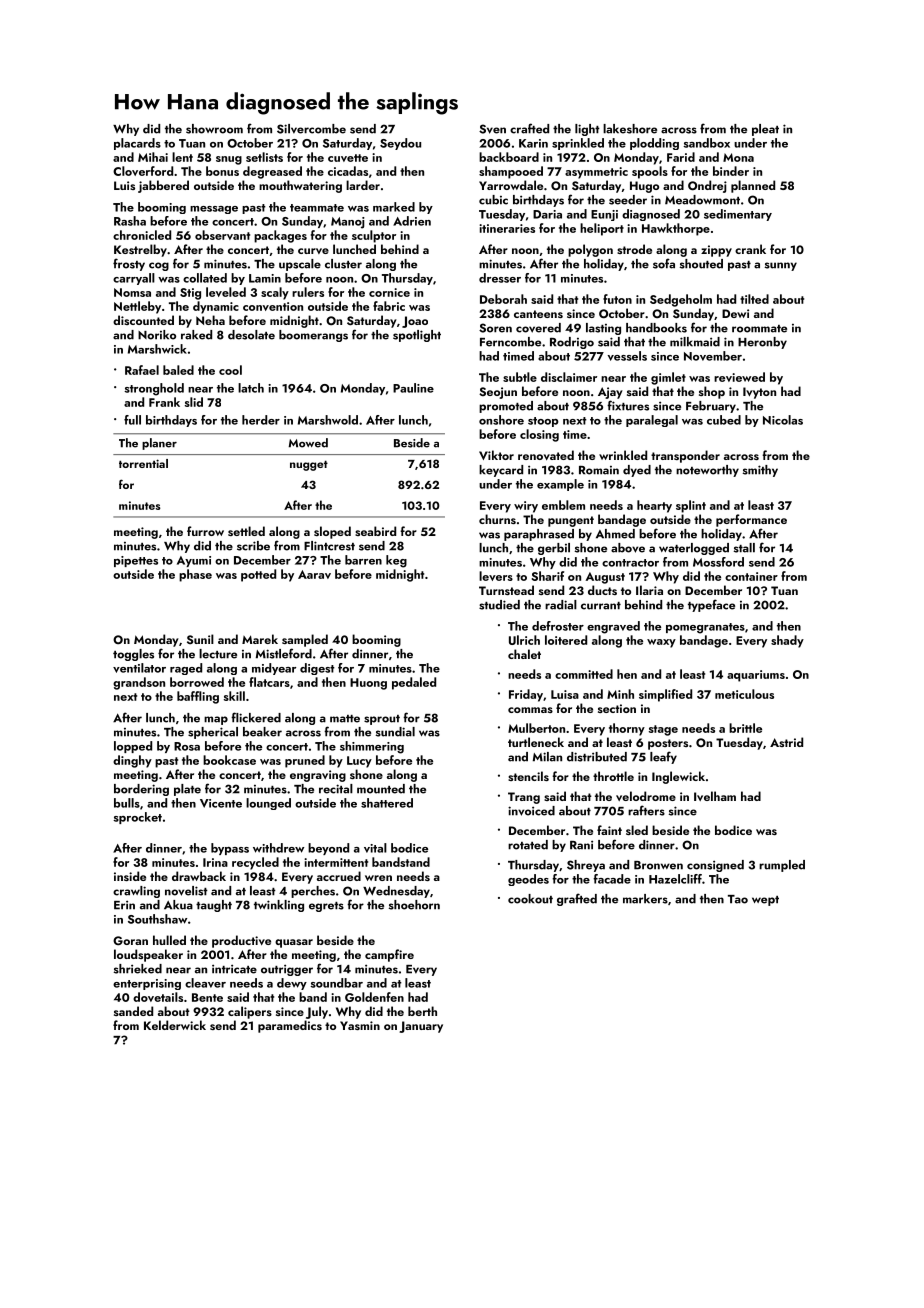 Image resolution: width=924 pixels, height=1308 pixels. Describe the element at coordinates (497, 519) in the page. I see `churns` at that location.
